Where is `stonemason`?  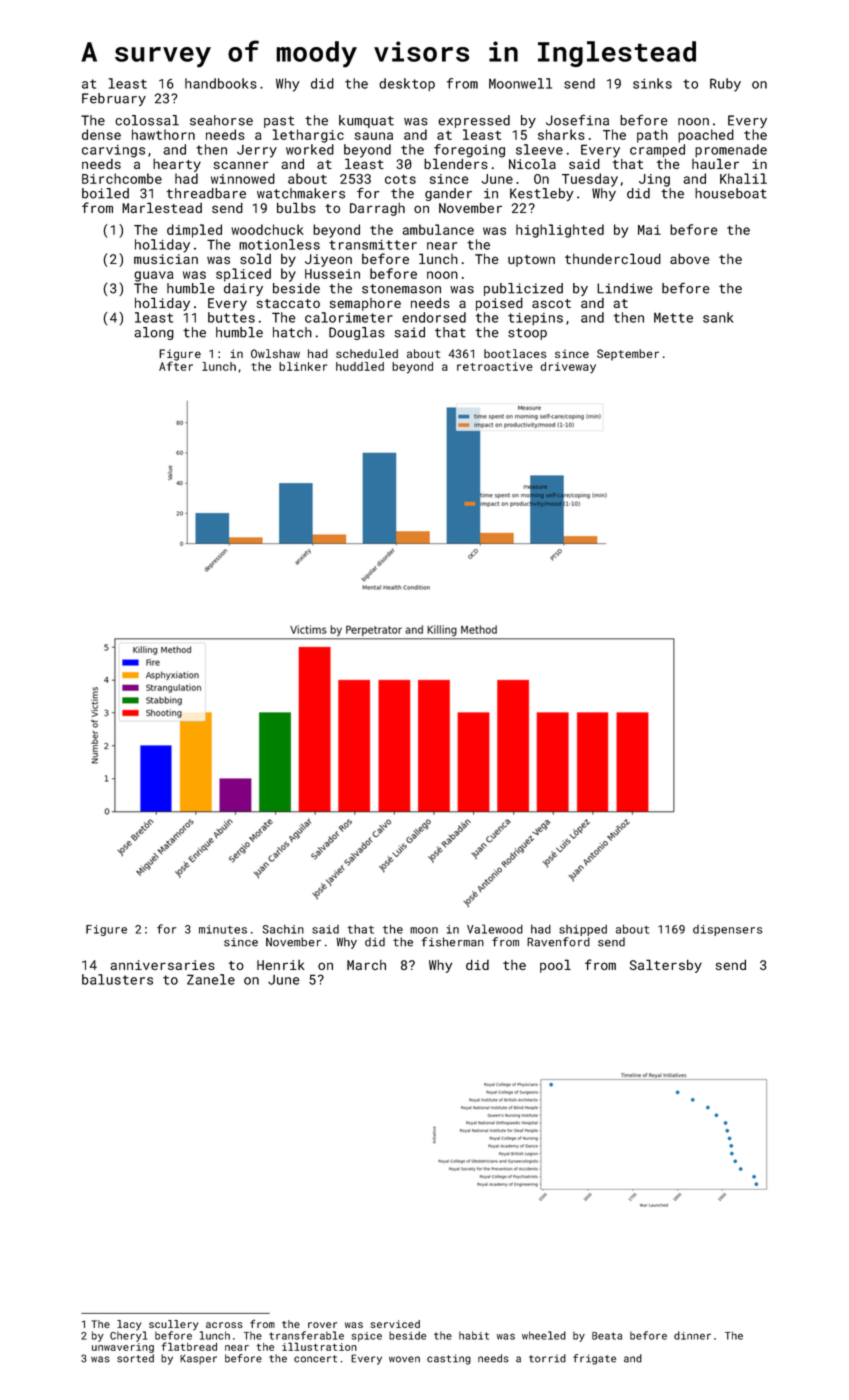 stonemason is located at coordinates (401, 289).
